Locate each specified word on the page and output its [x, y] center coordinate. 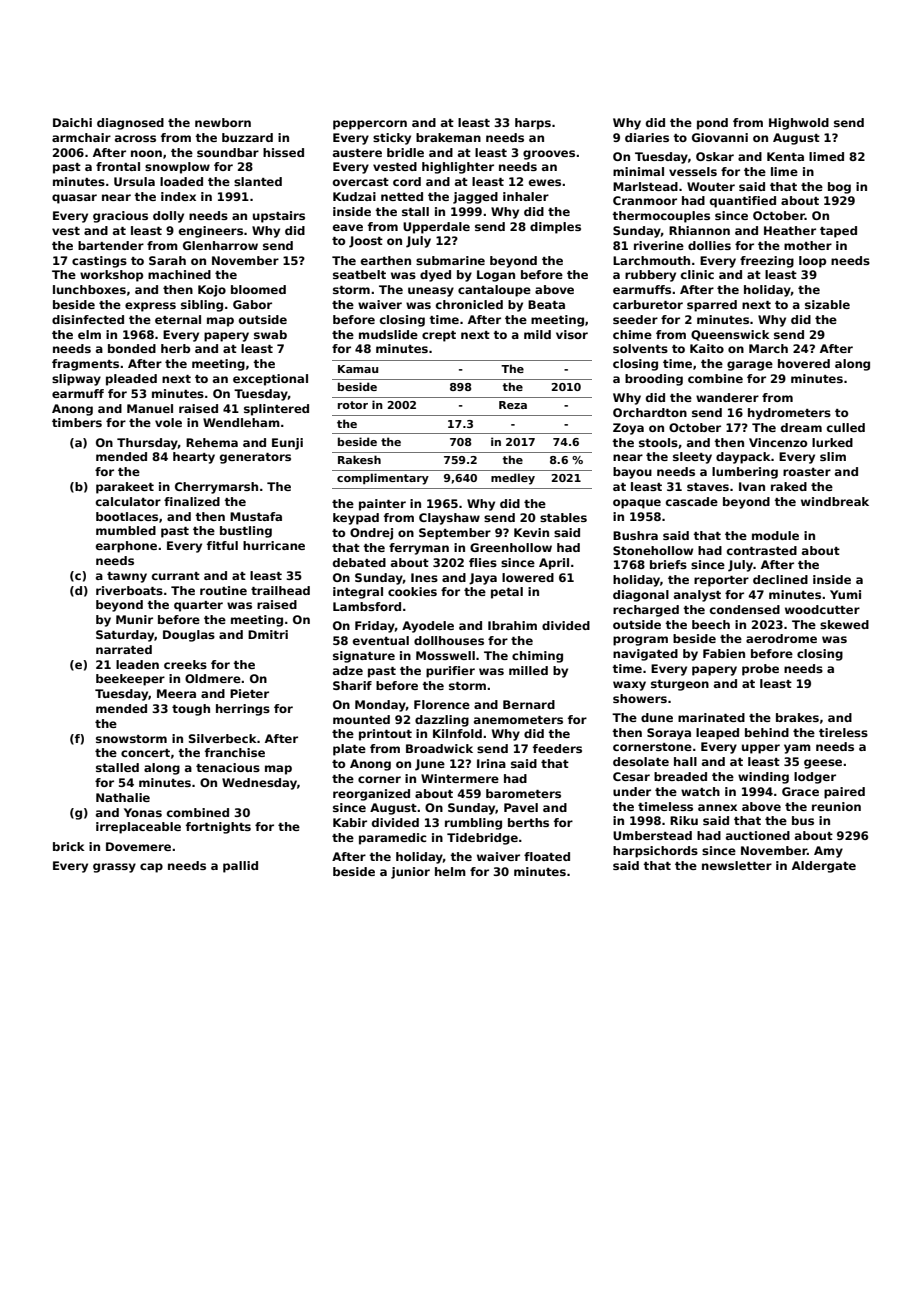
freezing [767, 262]
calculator [128, 501]
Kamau [358, 369]
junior [410, 873]
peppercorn [370, 125]
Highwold [799, 124]
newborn [223, 122]
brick [69, 846]
